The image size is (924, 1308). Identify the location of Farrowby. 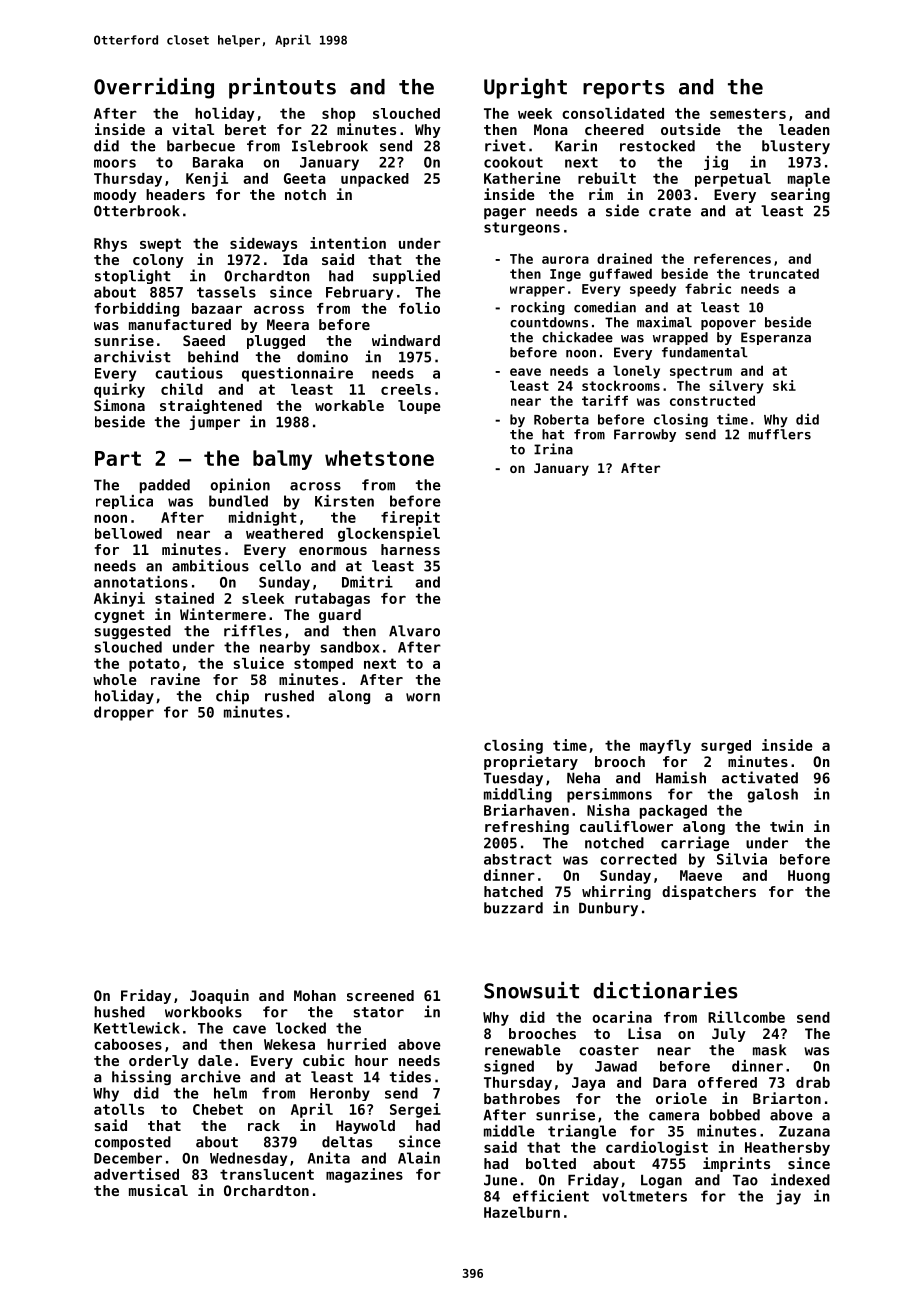
(645, 435).
